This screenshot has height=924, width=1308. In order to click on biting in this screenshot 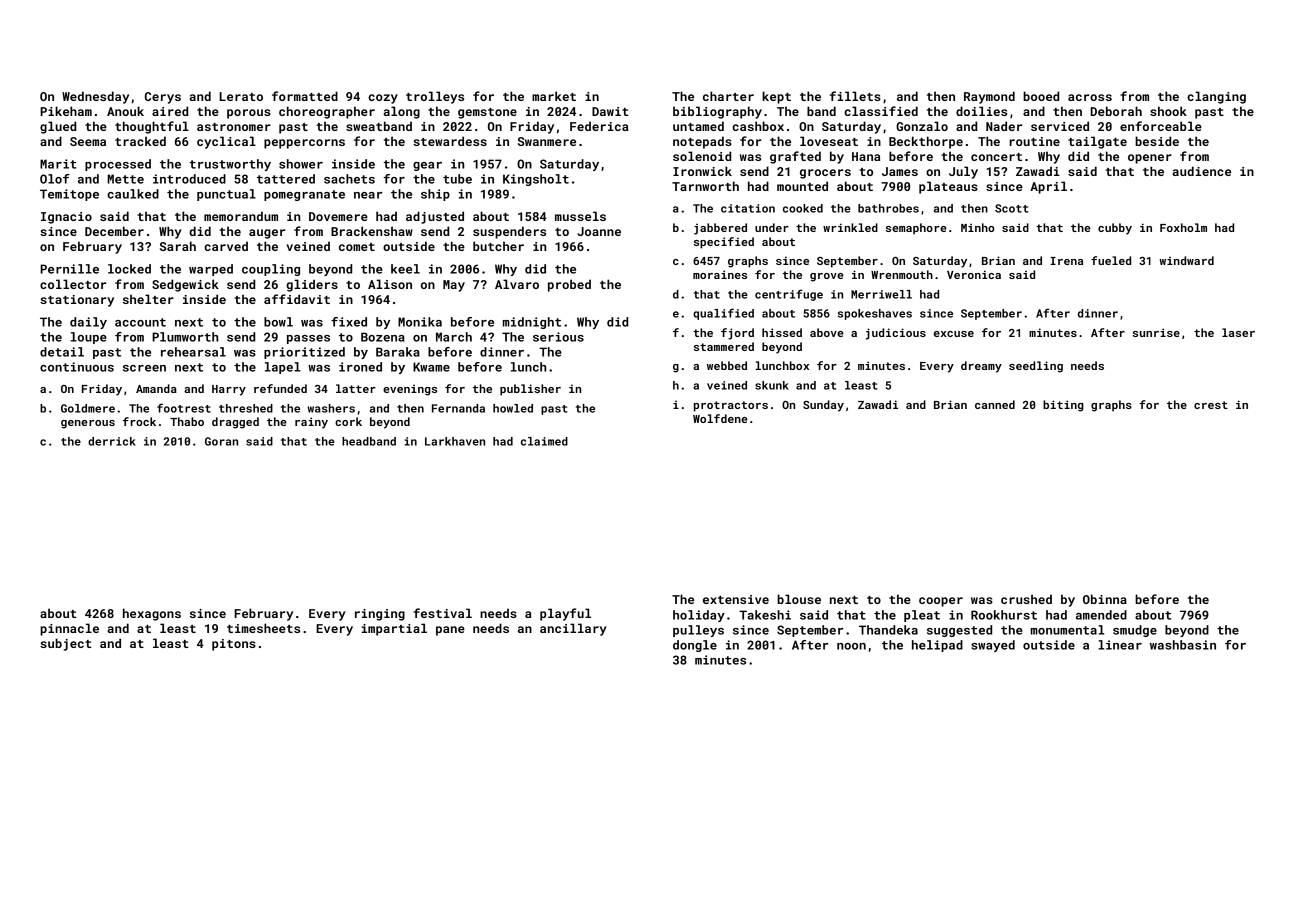, I will do `click(1063, 406)`.
